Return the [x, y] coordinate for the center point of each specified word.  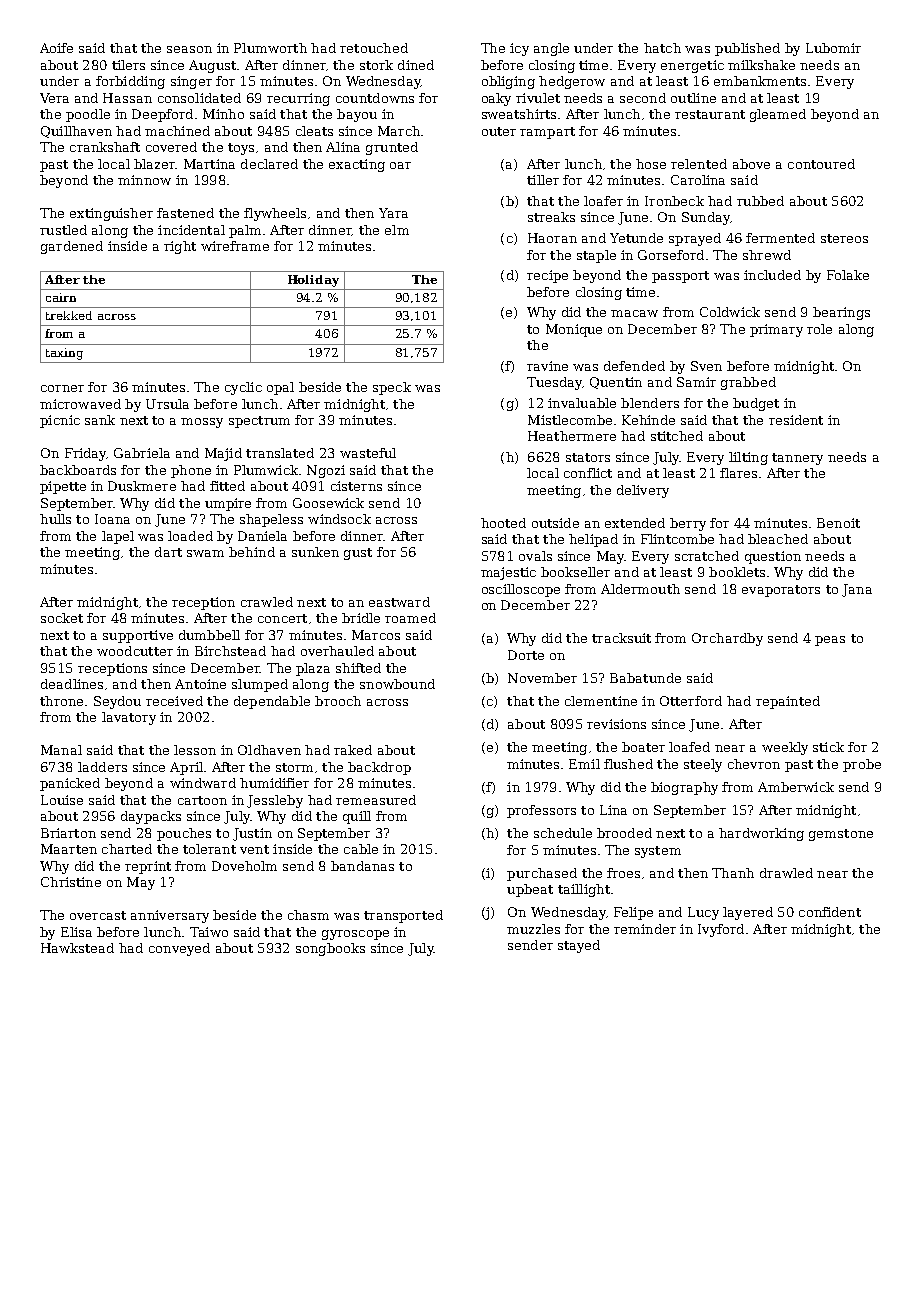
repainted [788, 702]
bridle [361, 618]
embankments [760, 81]
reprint [148, 867]
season [189, 49]
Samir [696, 382]
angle [551, 49]
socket [62, 618]
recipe [547, 276]
